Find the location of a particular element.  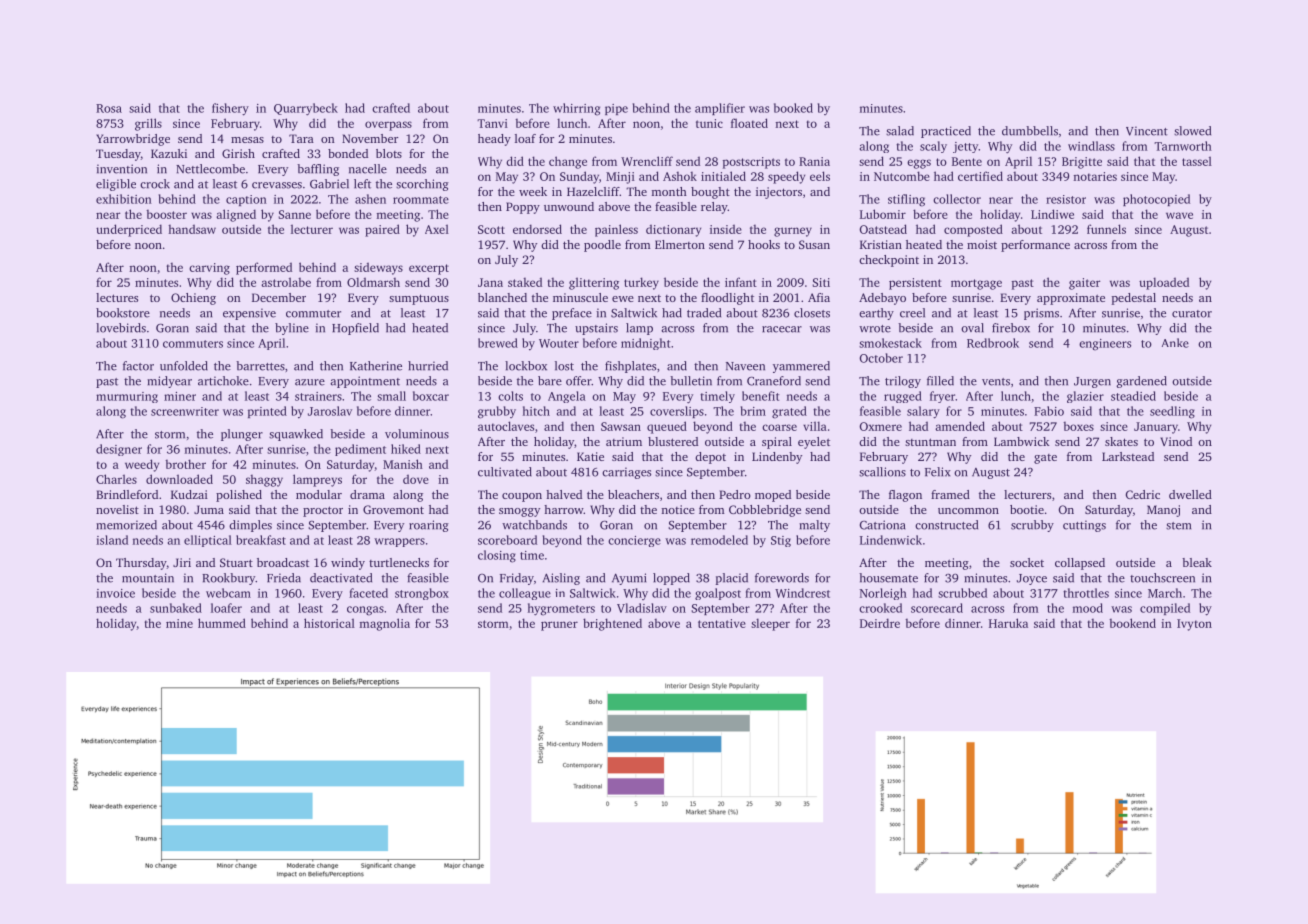

tentative is located at coordinates (722, 623).
